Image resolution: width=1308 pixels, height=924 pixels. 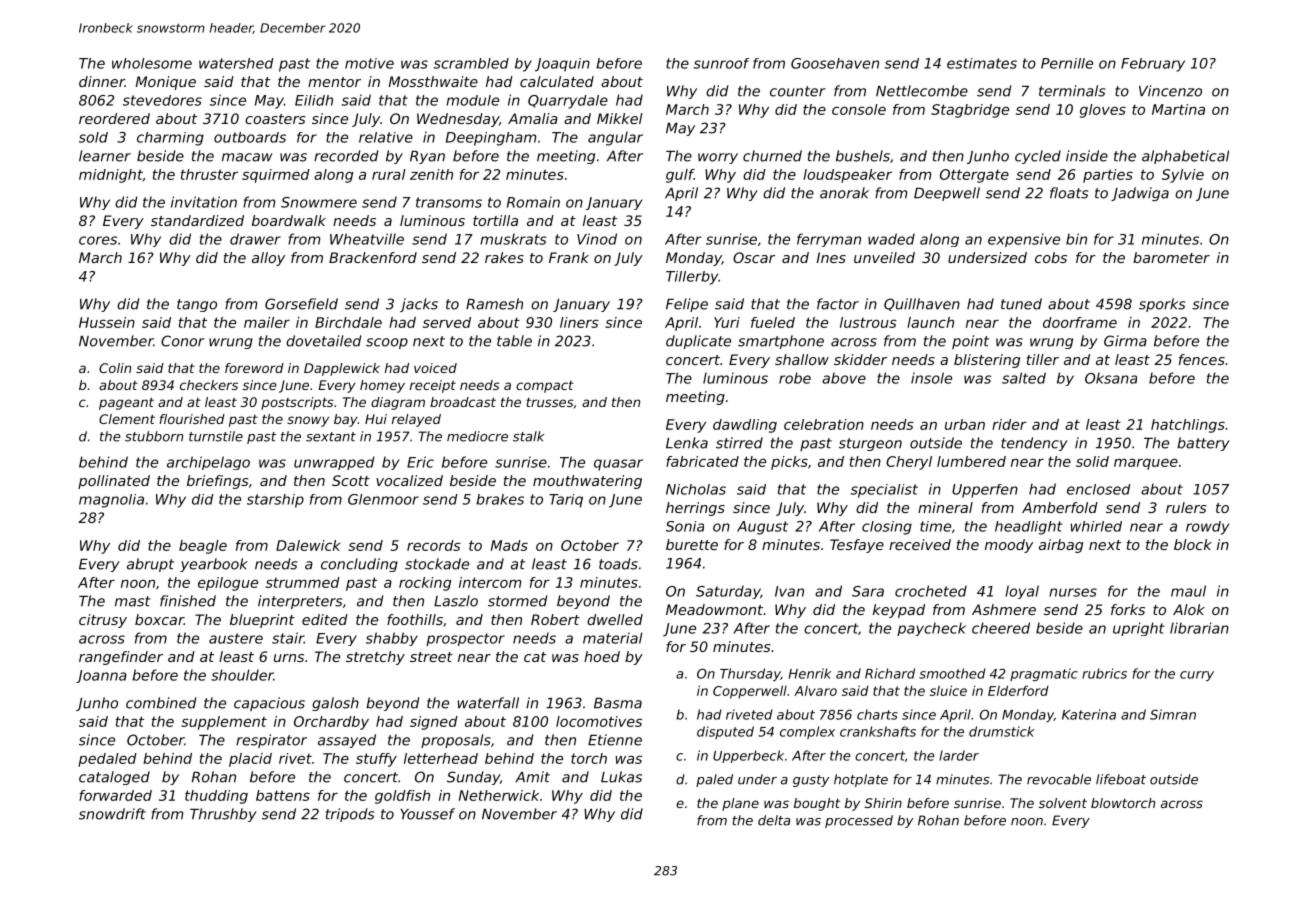 I want to click on stevedores, so click(x=162, y=100).
